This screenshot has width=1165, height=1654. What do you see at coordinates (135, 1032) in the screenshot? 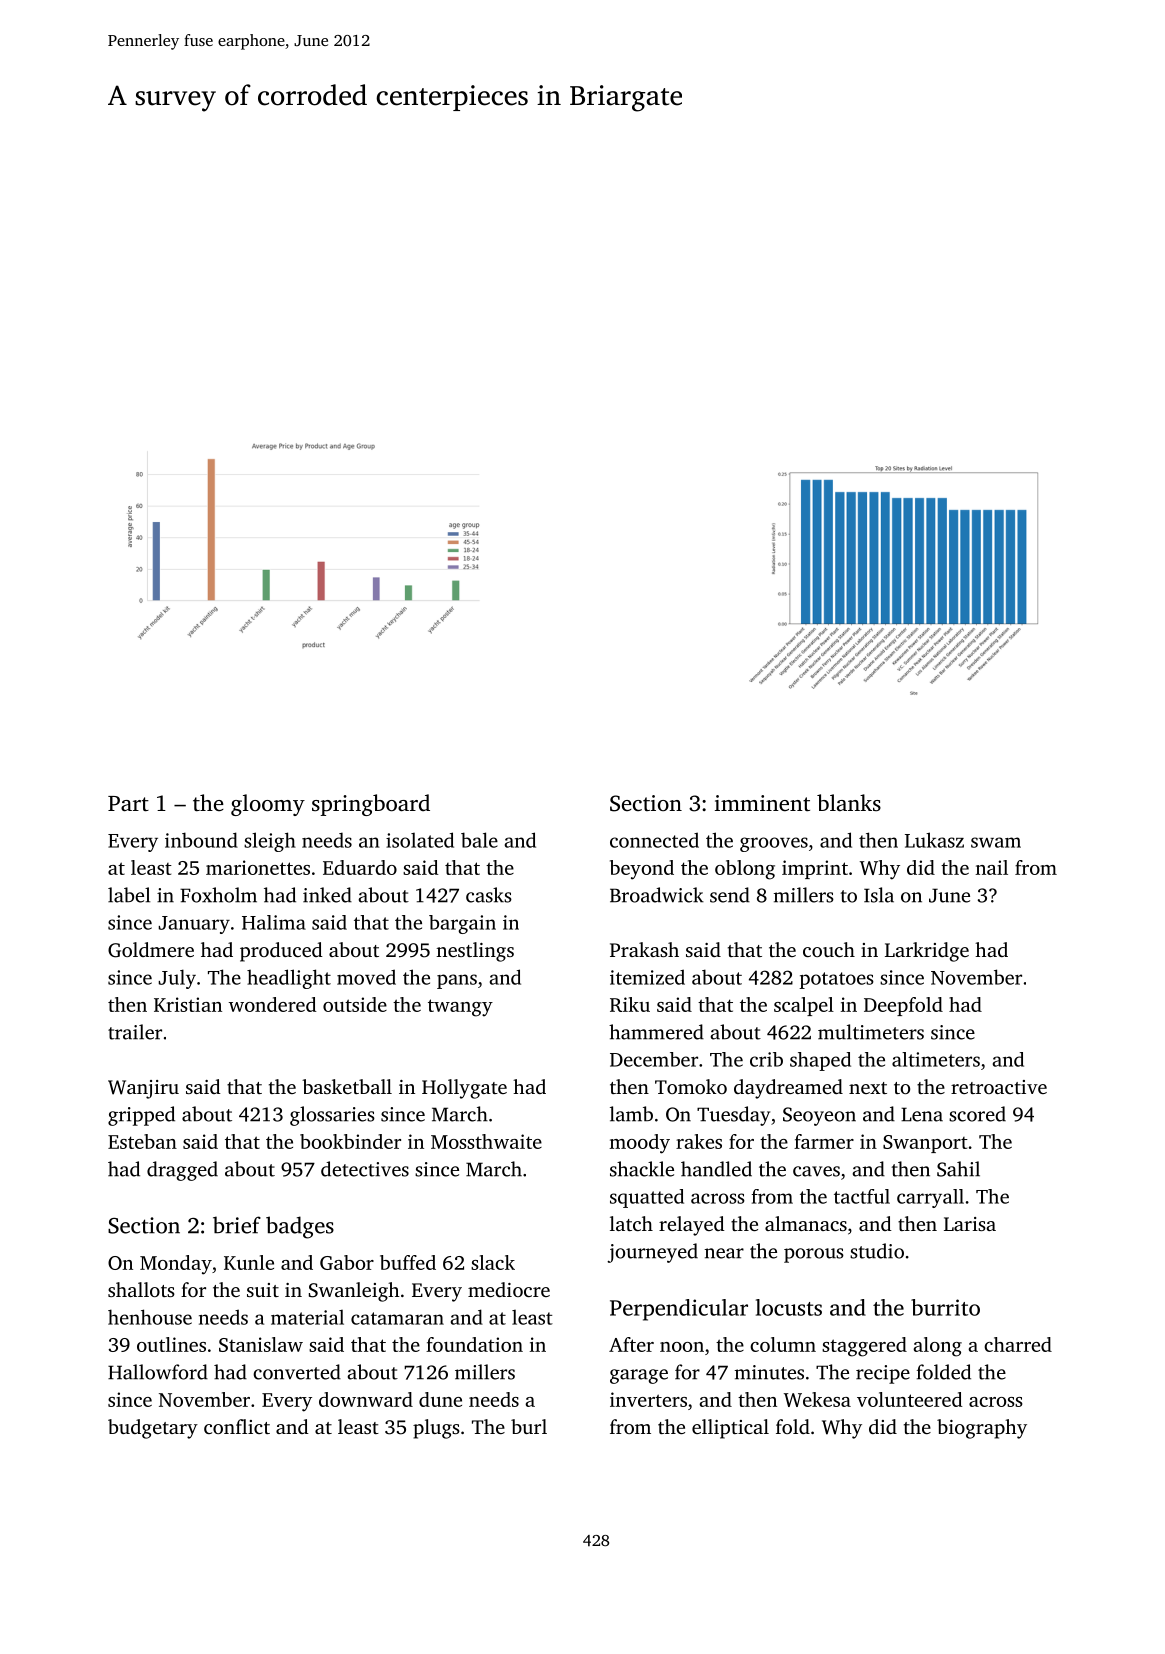
I see `trailer` at bounding box center [135, 1032].
